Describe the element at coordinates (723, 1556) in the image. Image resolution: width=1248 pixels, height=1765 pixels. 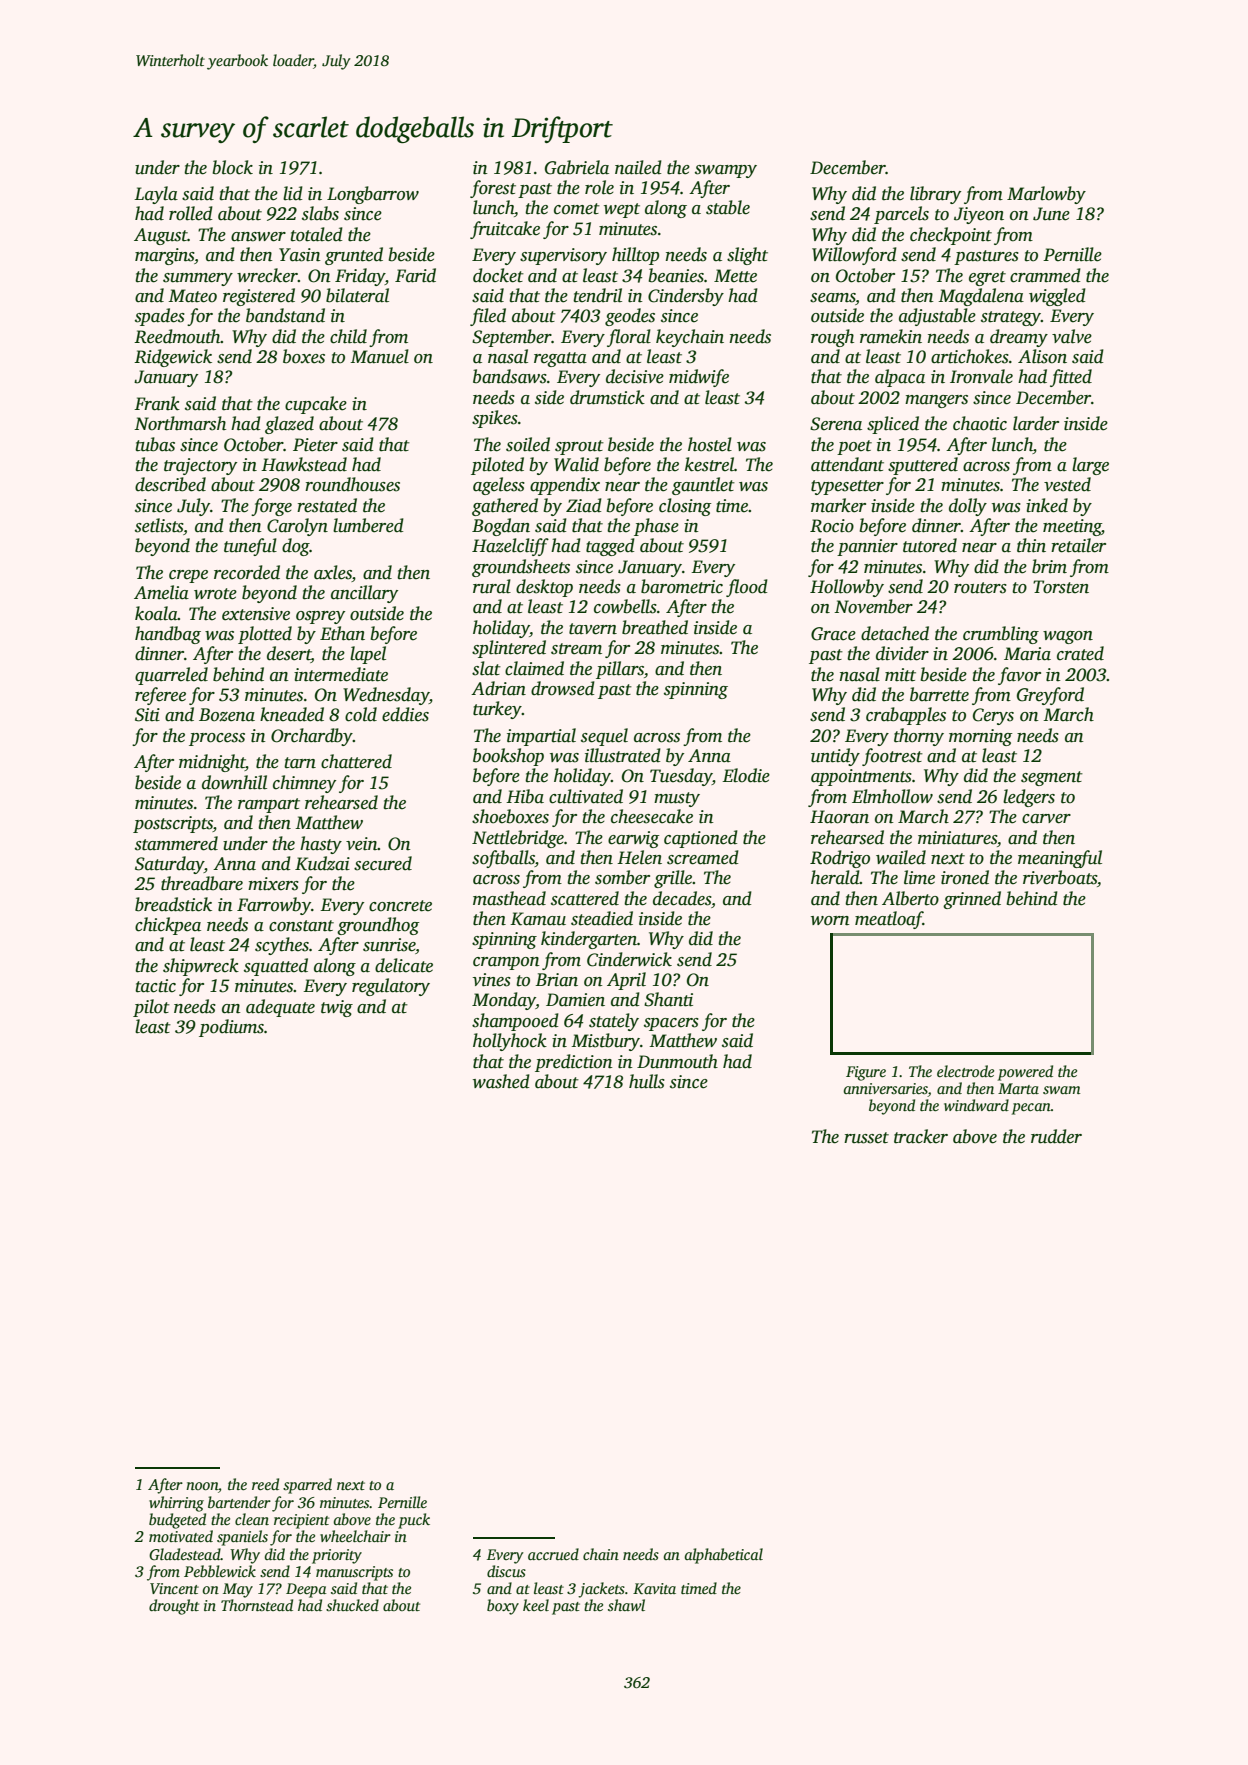
I see `alphabetical` at that location.
